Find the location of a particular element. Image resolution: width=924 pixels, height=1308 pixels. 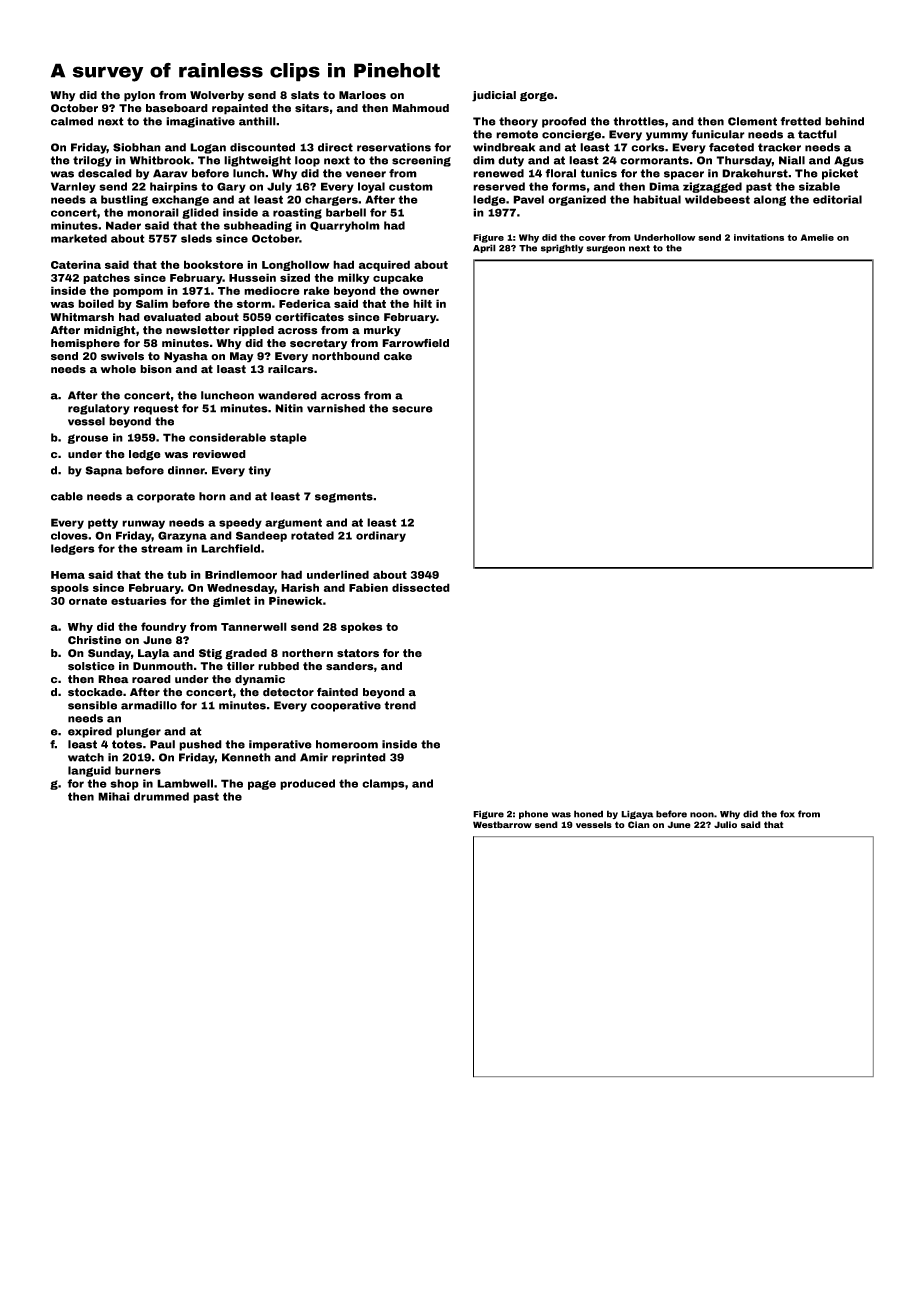

Ligaya is located at coordinates (637, 815).
